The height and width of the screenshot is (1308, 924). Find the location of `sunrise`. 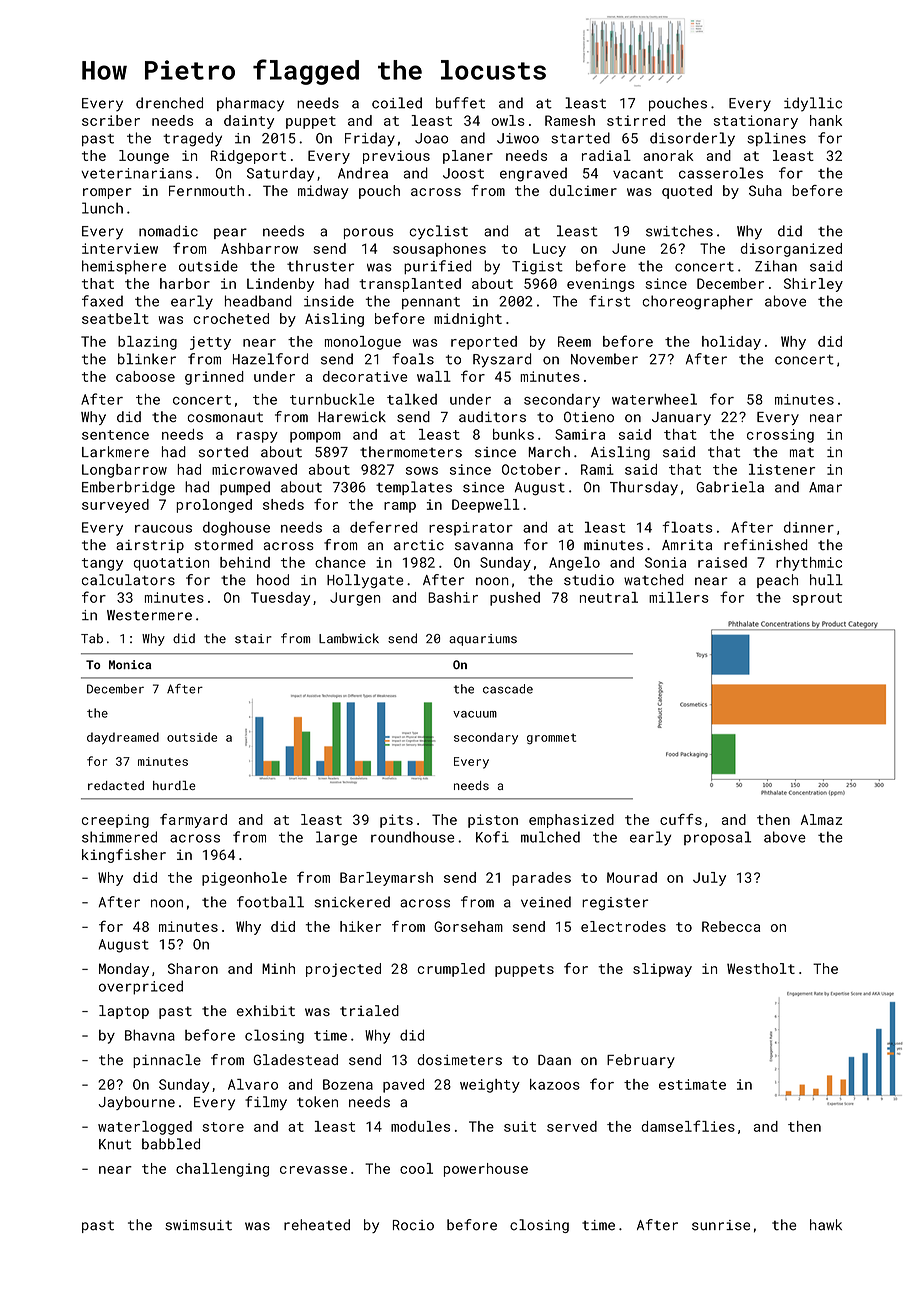

sunrise is located at coordinates (721, 1225).
